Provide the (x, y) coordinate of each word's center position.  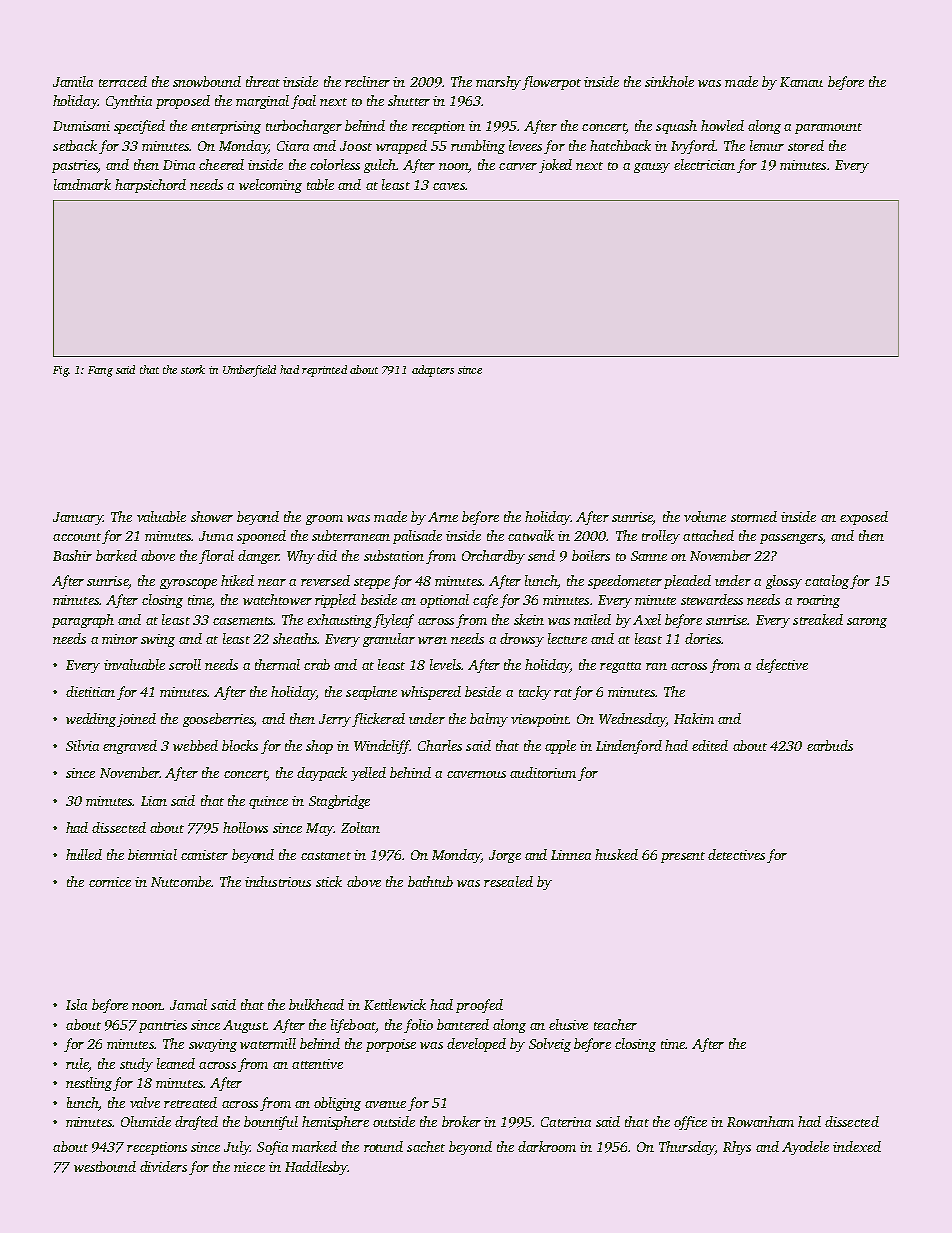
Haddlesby (316, 1168)
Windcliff (382, 747)
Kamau (801, 82)
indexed (857, 1146)
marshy (498, 83)
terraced (123, 81)
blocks (240, 745)
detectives (736, 854)
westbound (105, 1166)
